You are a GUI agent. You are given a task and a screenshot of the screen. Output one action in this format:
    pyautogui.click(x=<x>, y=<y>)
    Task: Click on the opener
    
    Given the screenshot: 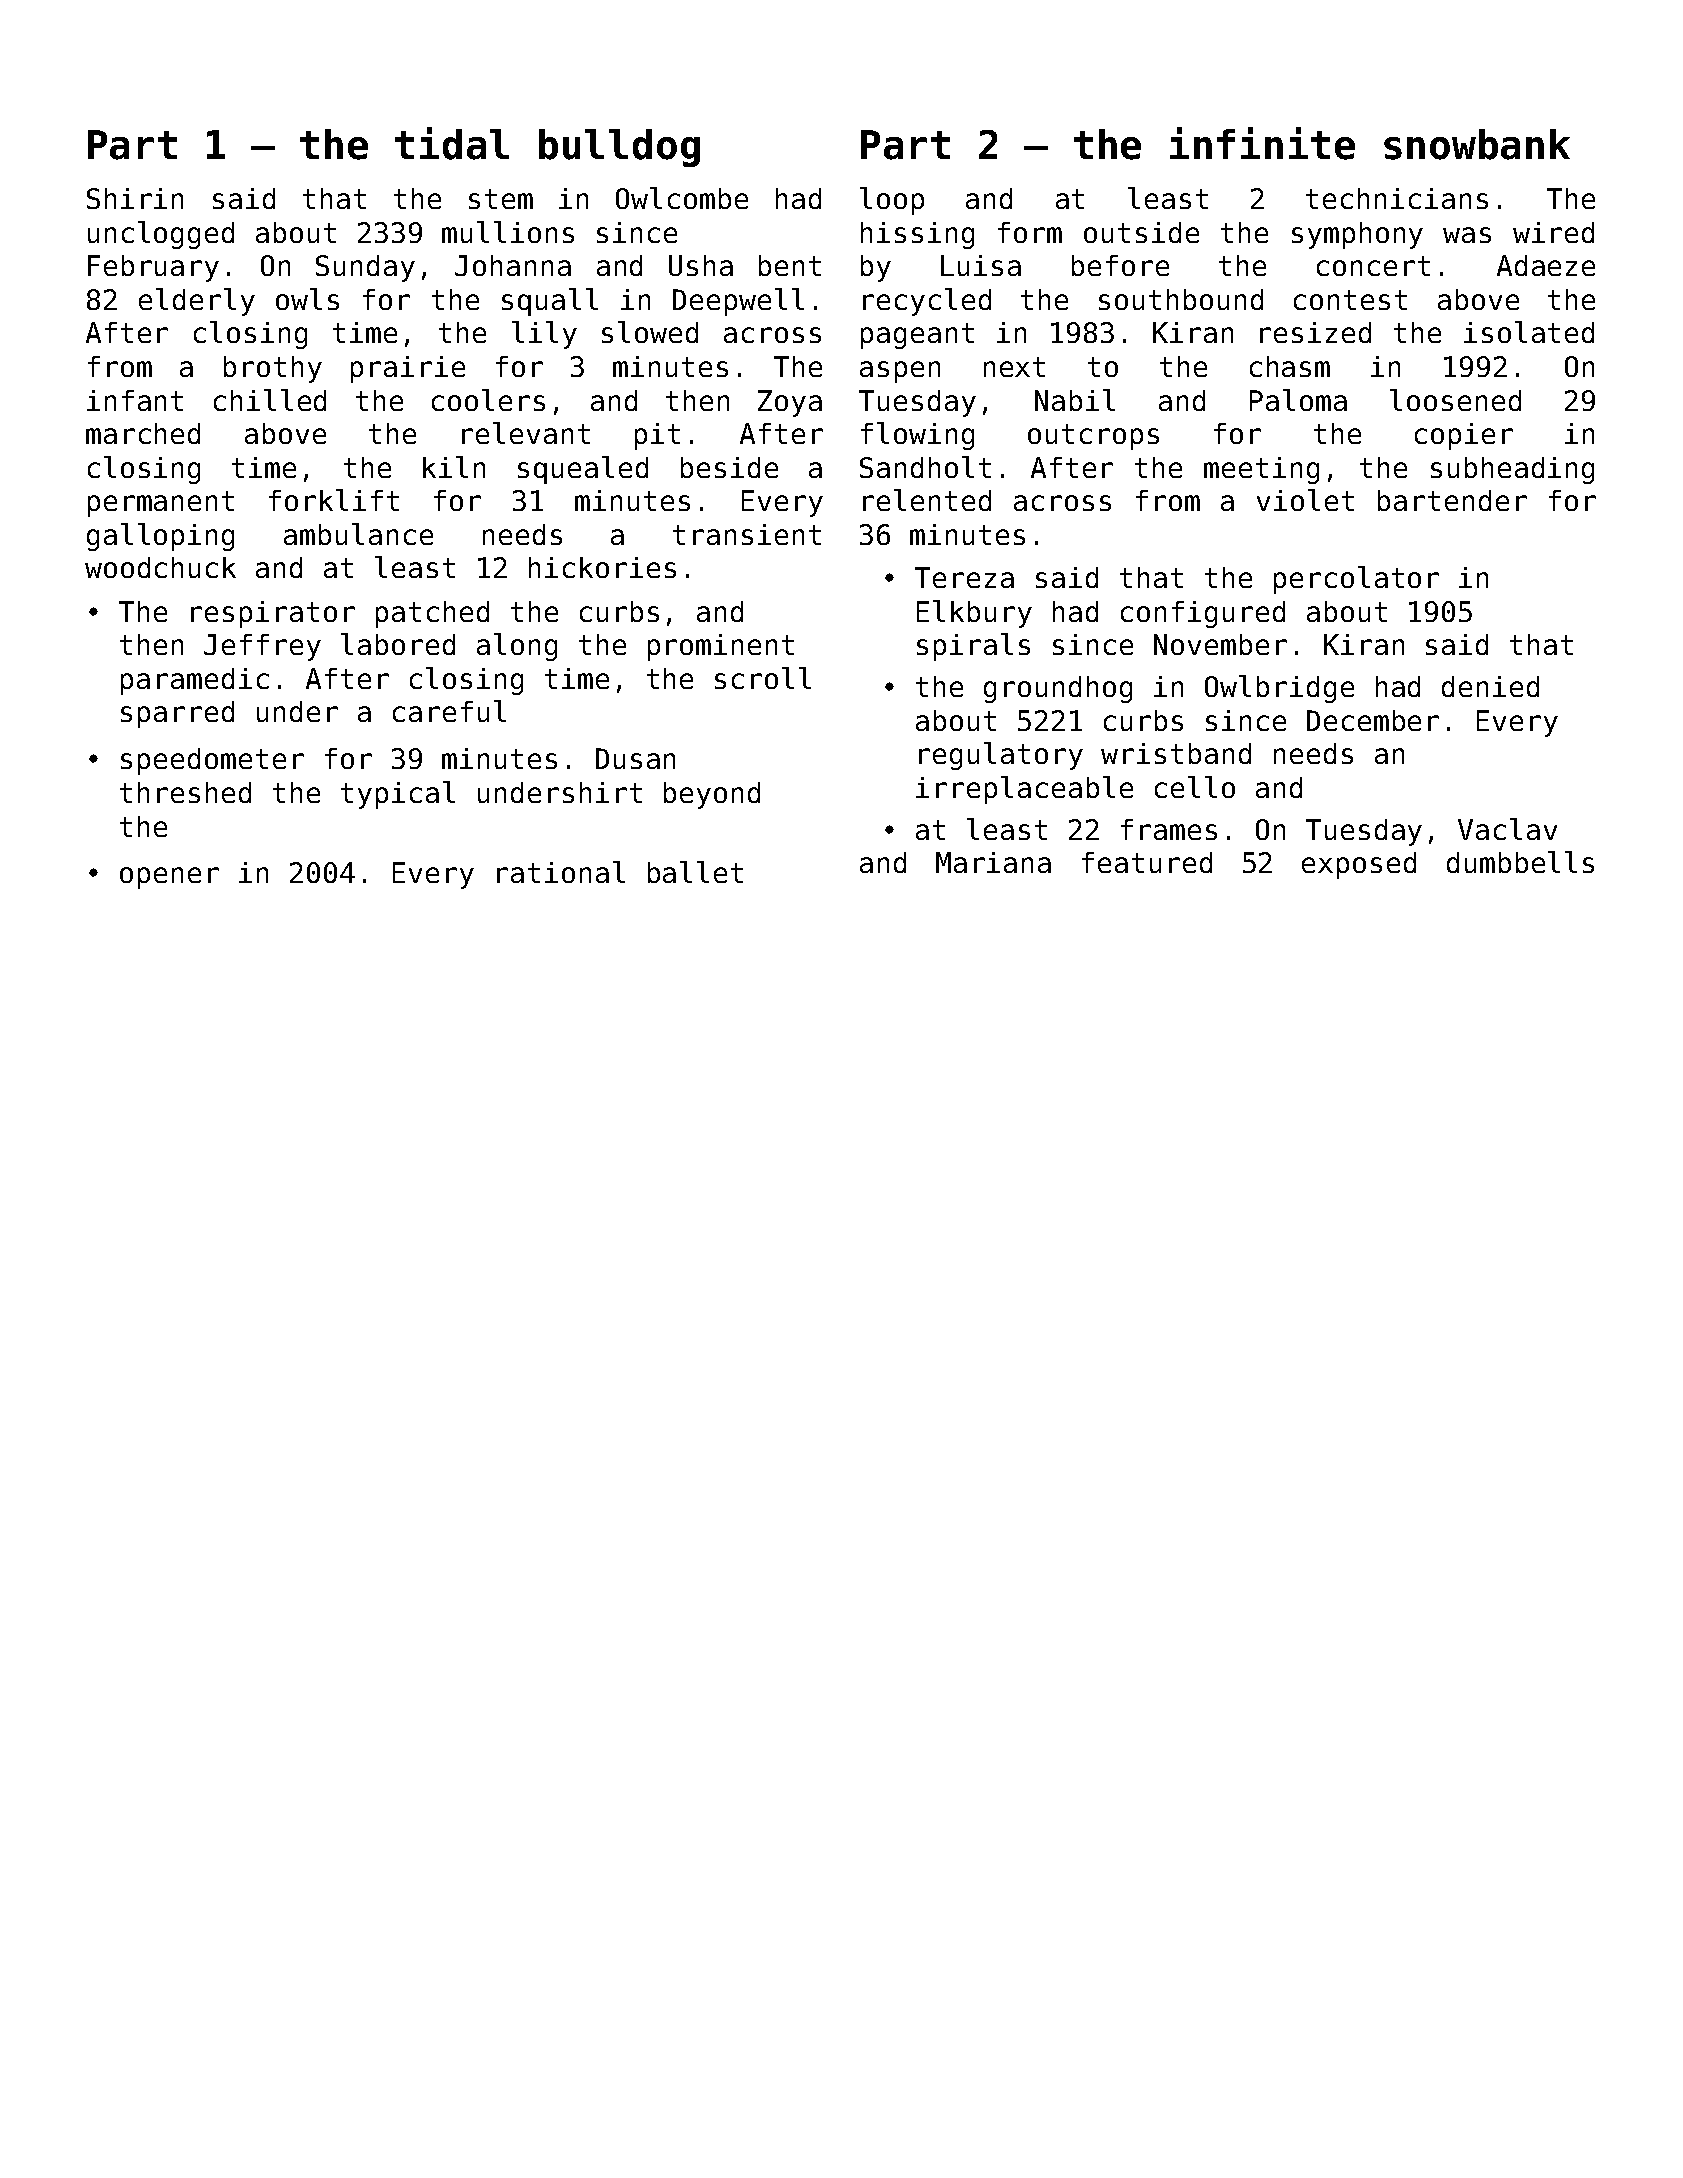 What is the action you would take?
    pyautogui.click(x=169, y=878)
